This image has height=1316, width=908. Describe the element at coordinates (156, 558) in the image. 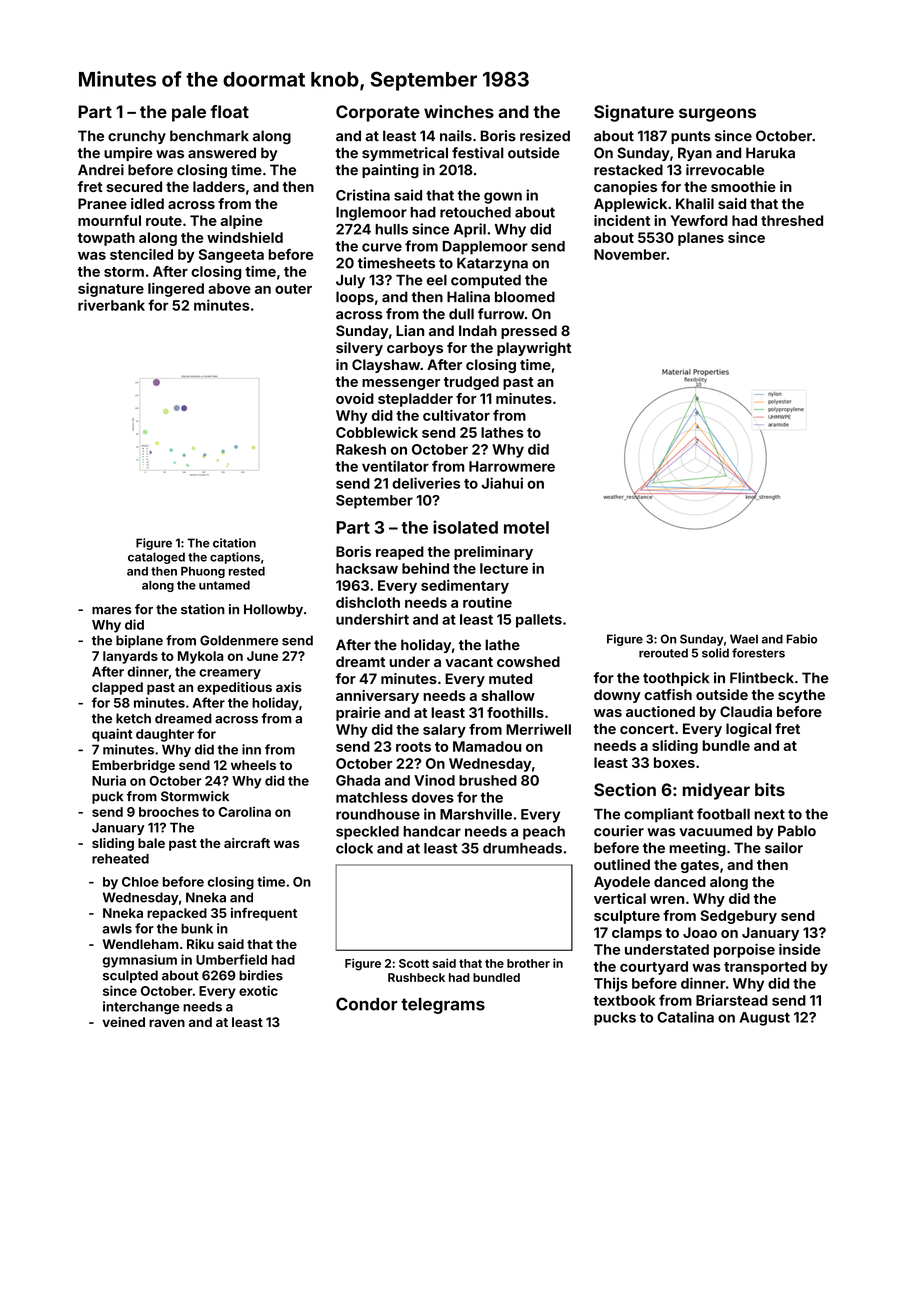

I see `cataloged` at that location.
